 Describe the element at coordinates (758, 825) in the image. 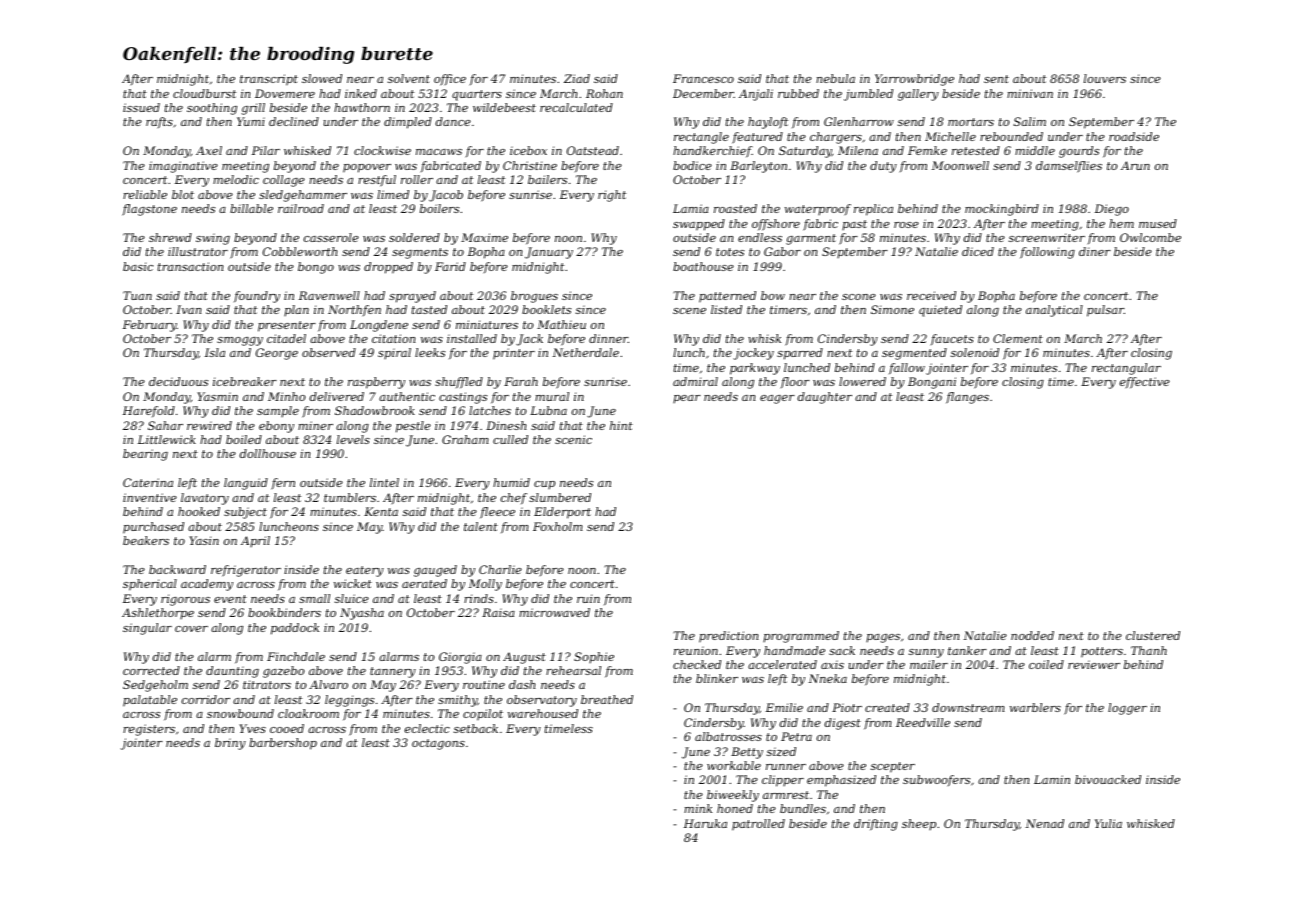

I see `patrolled` at that location.
